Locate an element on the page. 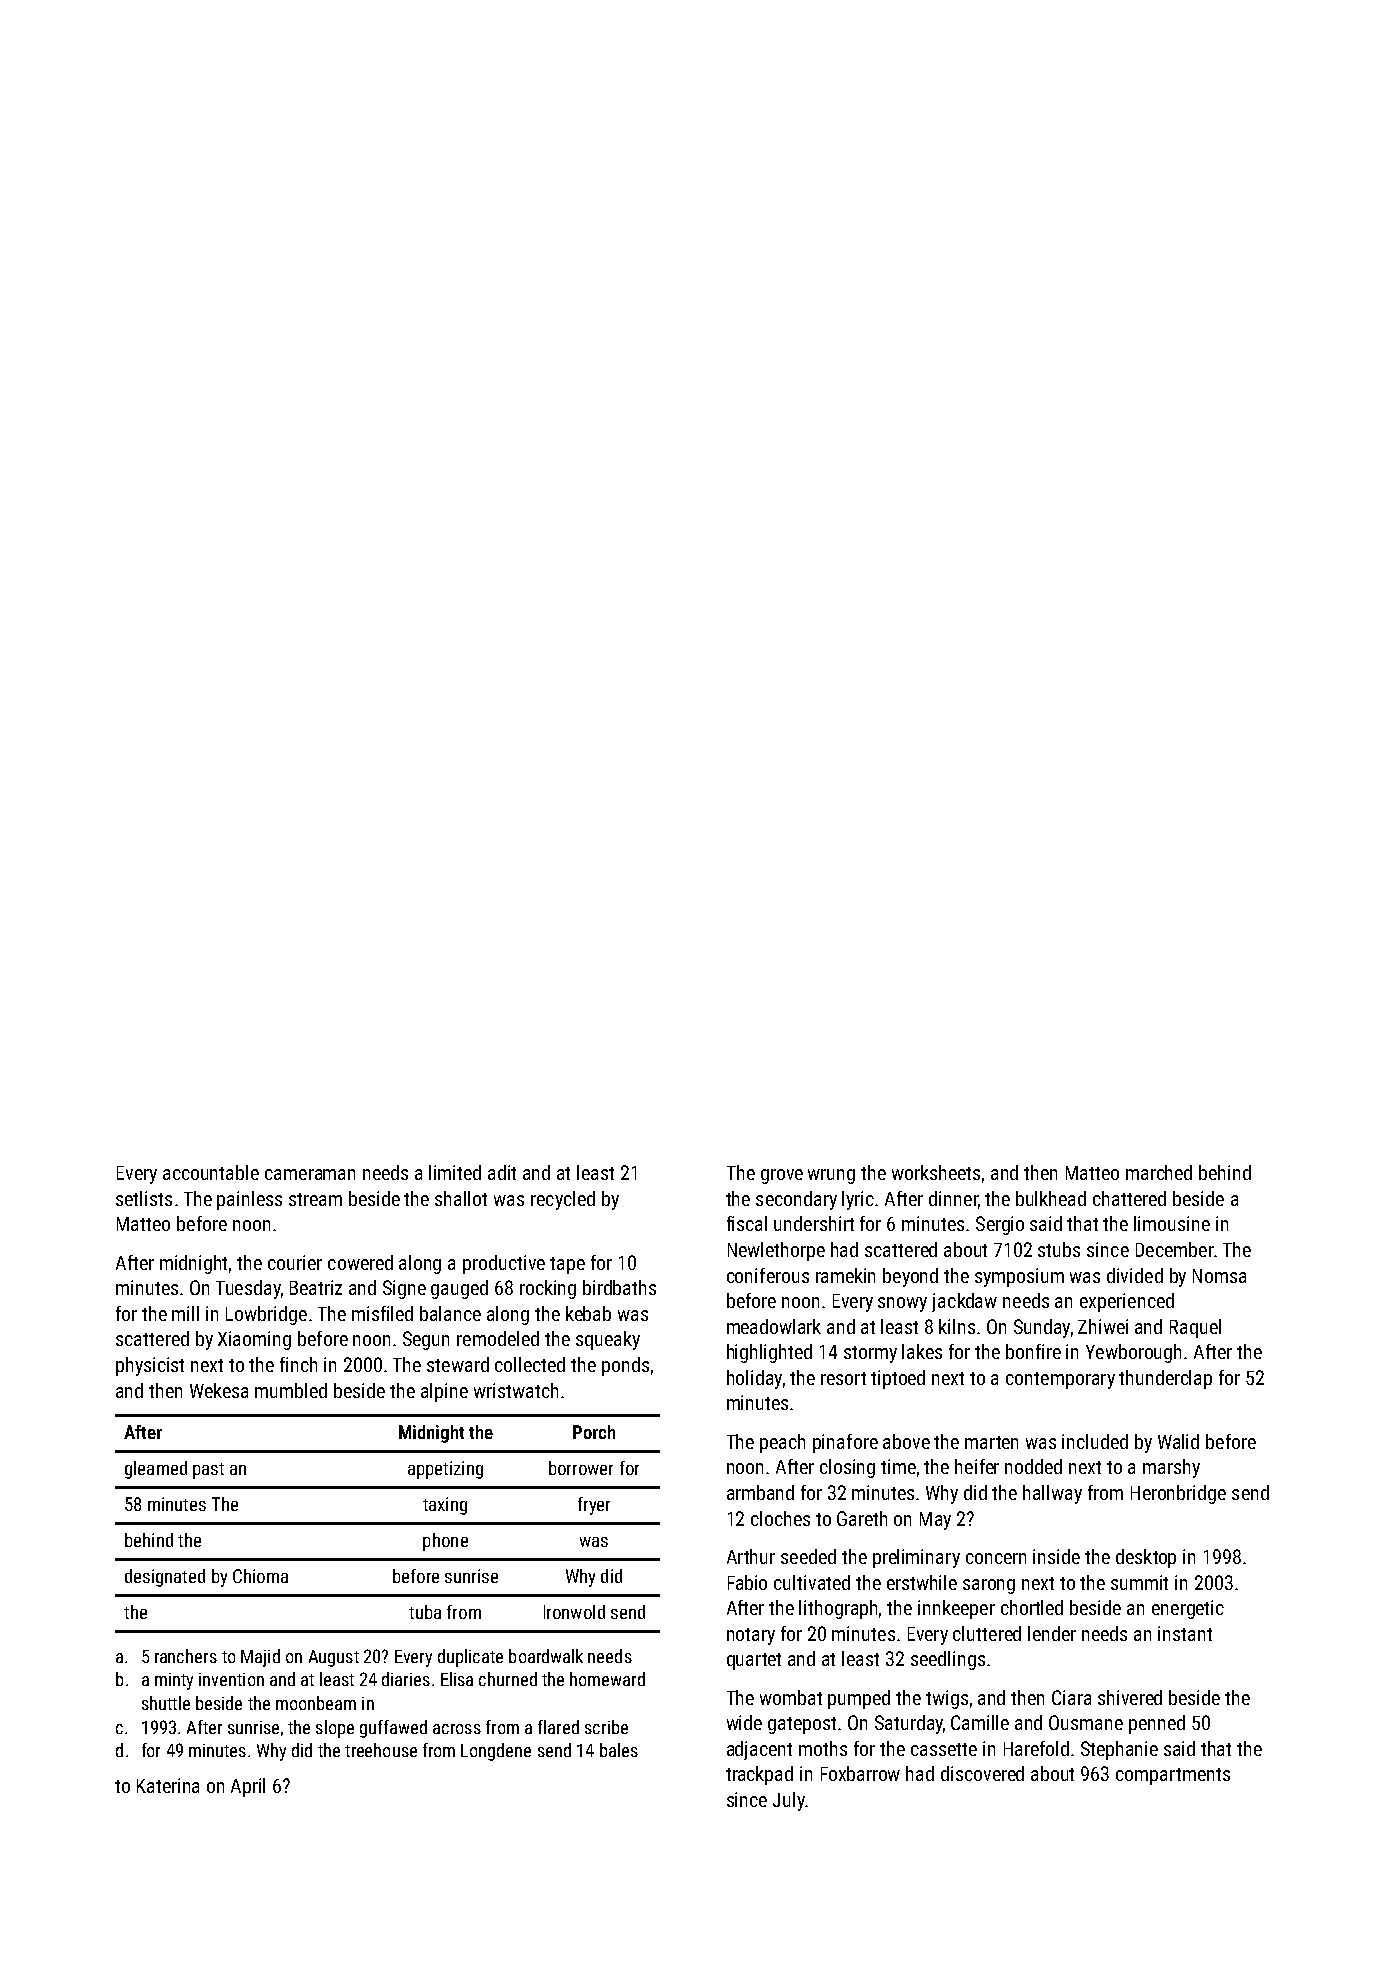 Image resolution: width=1386 pixels, height=1969 pixels. marched is located at coordinates (1159, 1172).
